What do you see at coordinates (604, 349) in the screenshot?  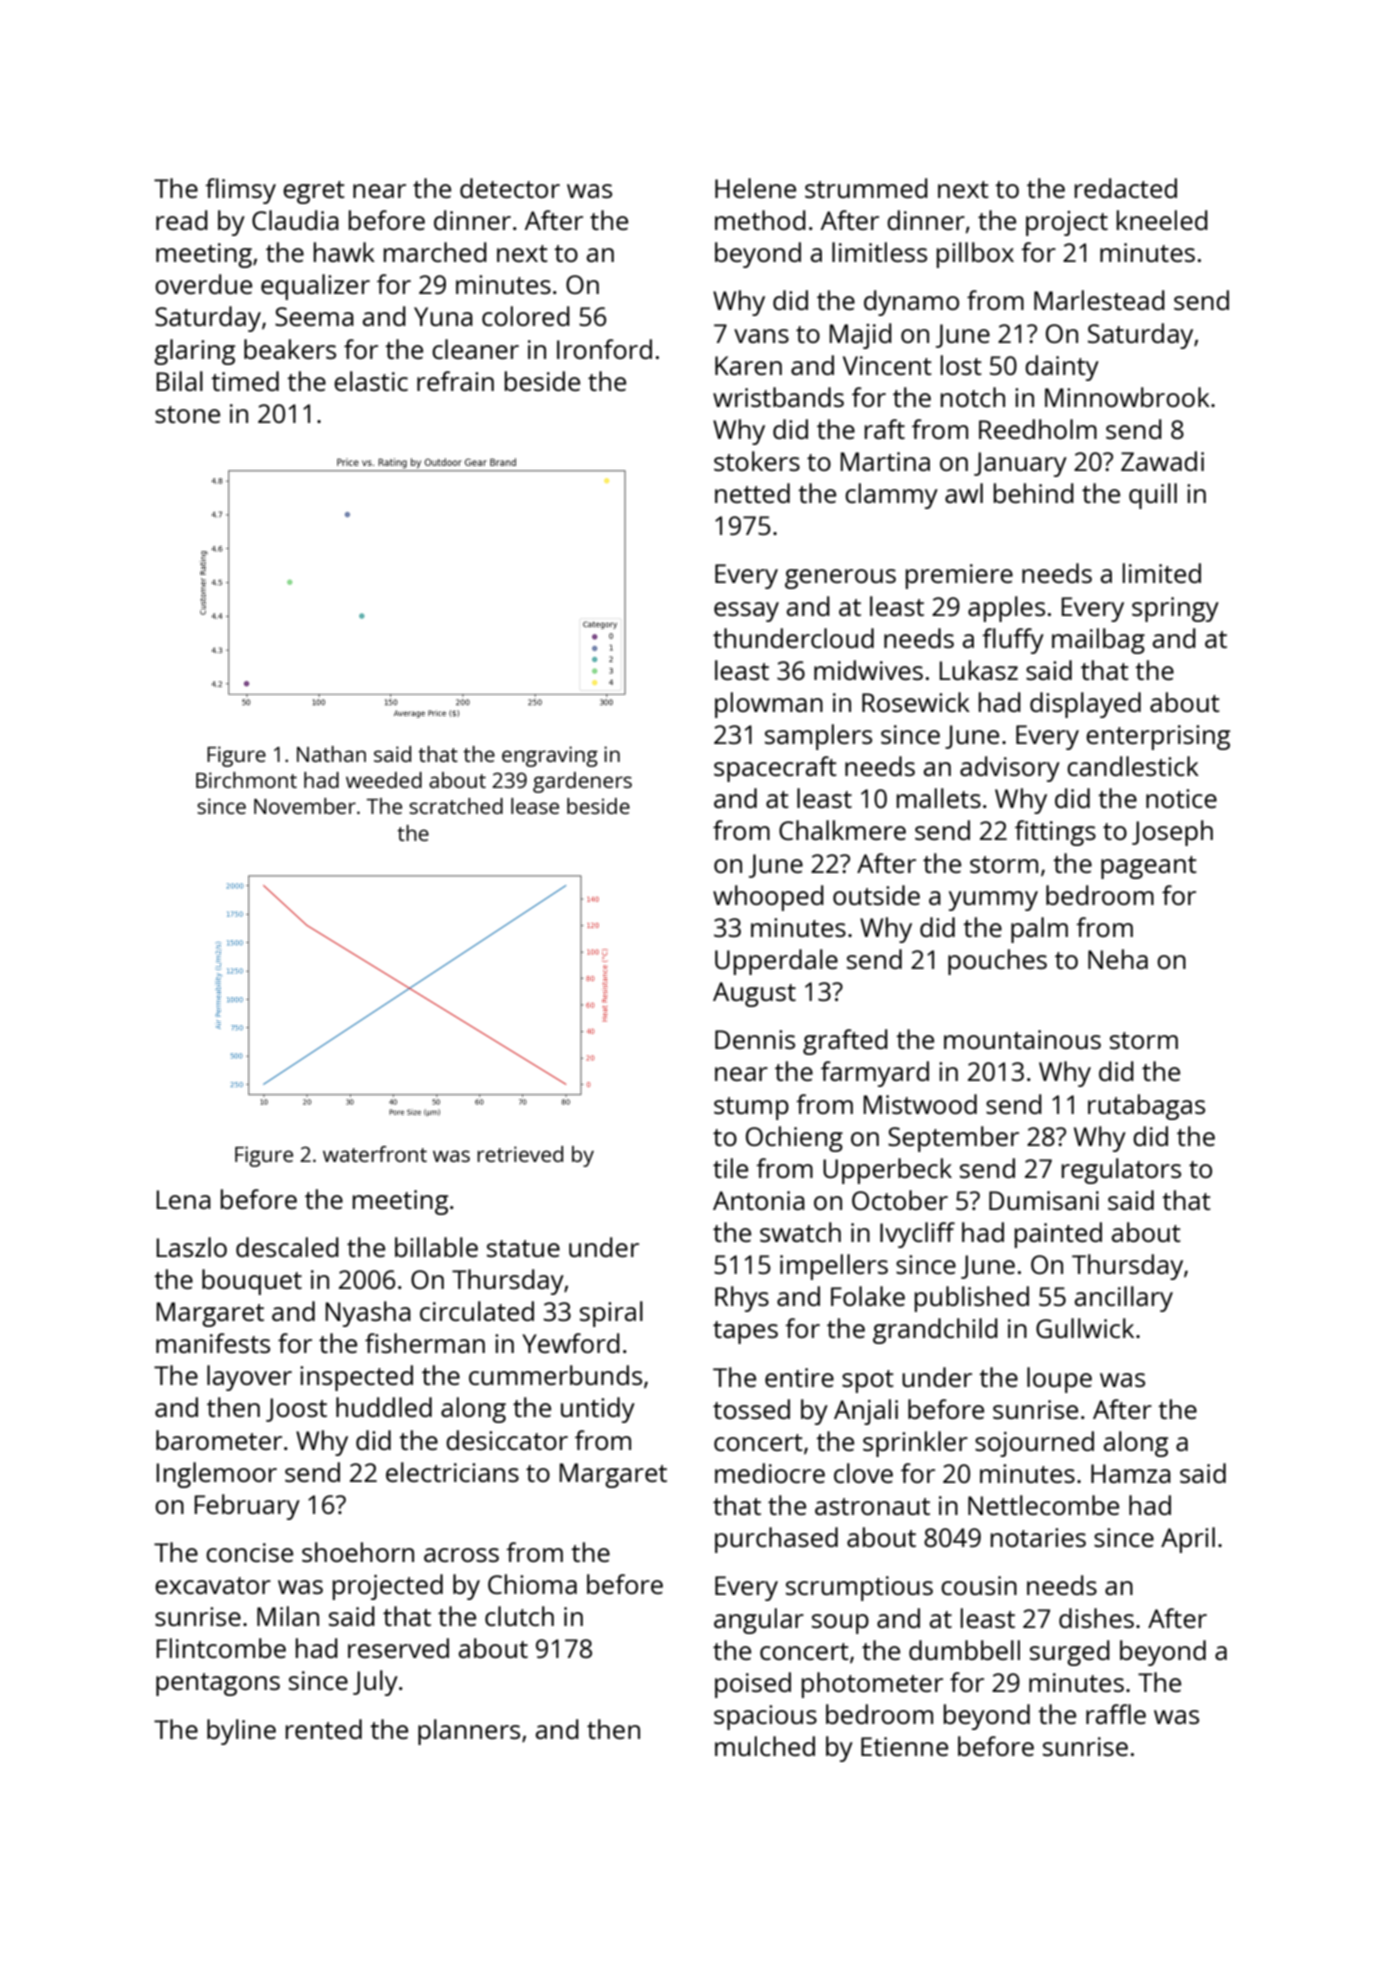 I see `Ironford` at bounding box center [604, 349].
